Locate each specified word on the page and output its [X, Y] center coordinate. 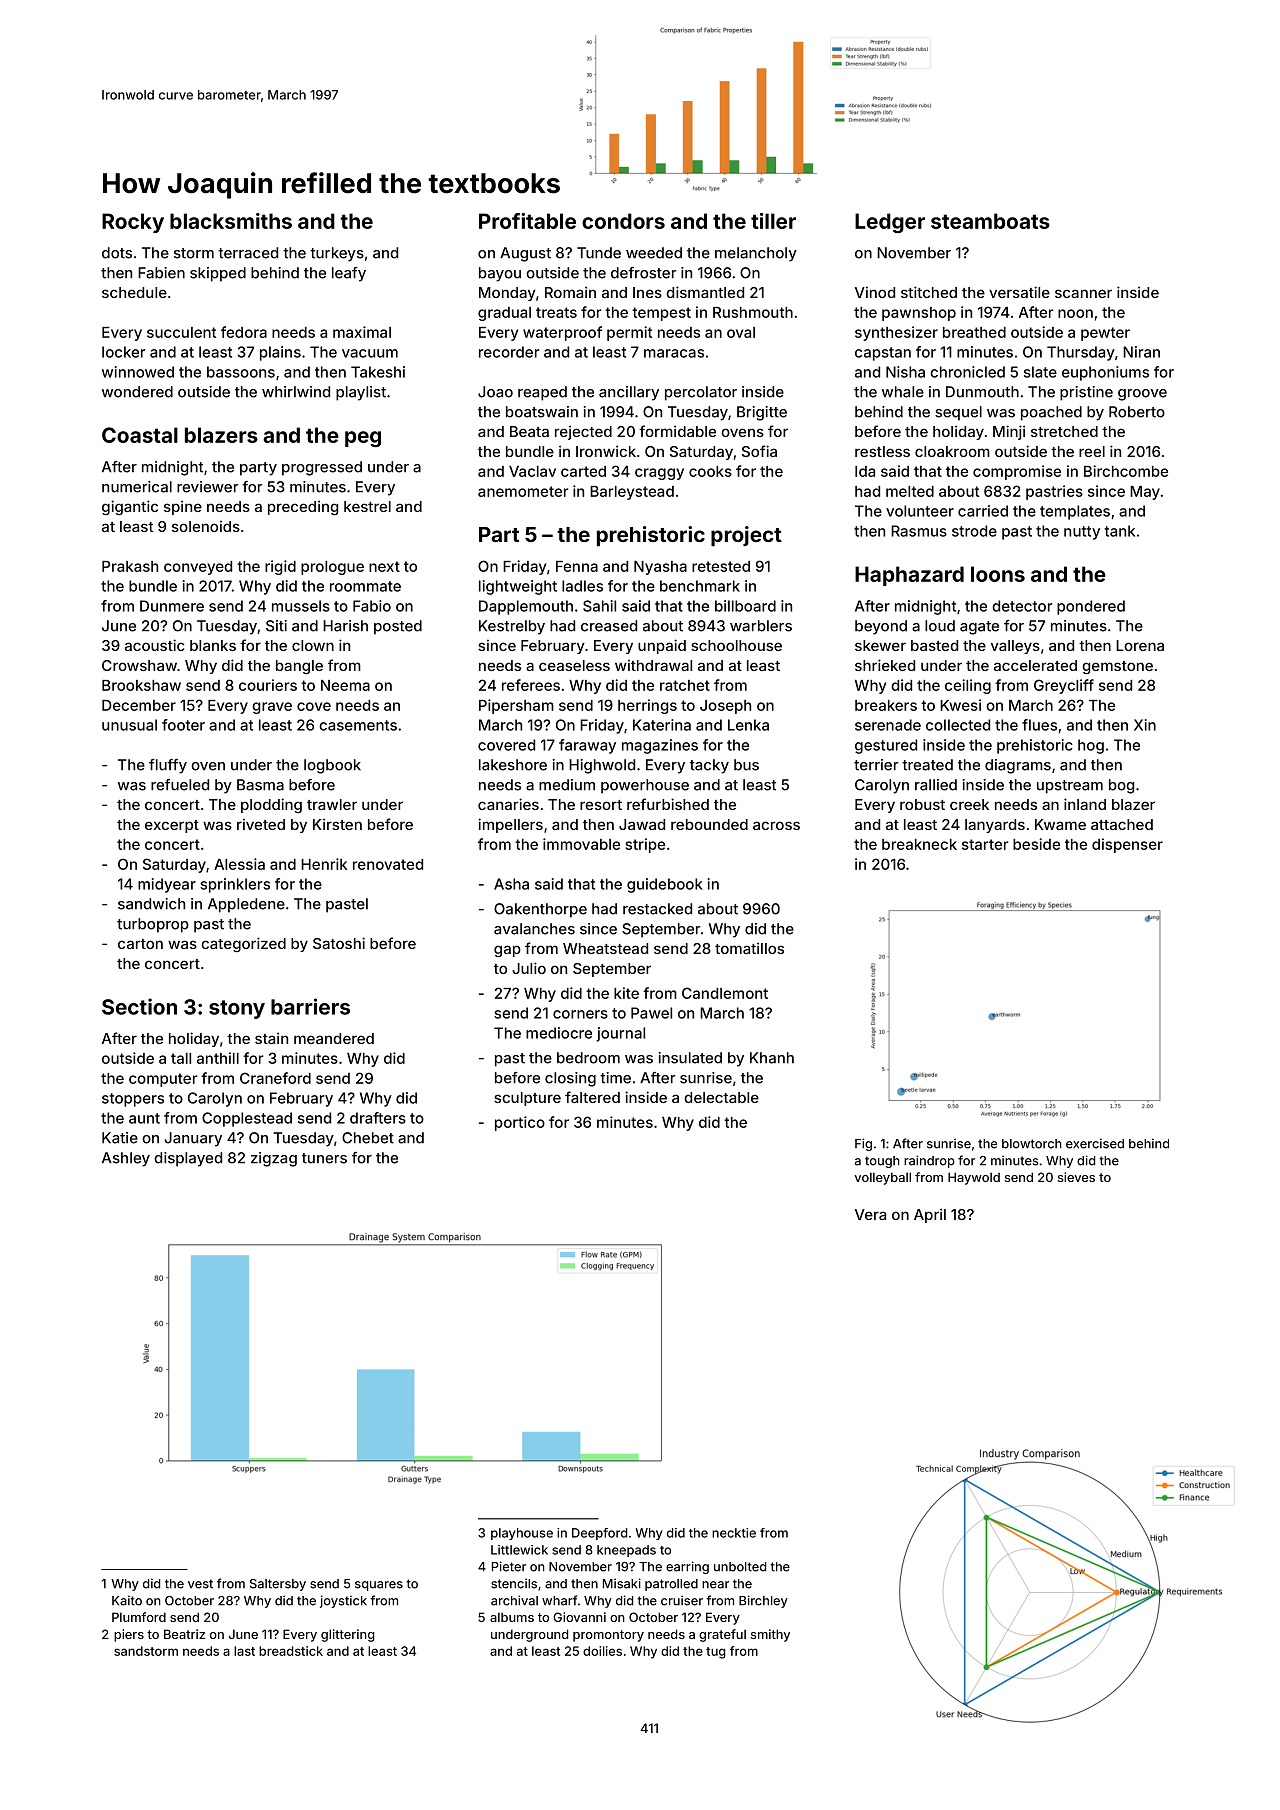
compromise [1017, 472]
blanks [213, 645]
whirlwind [296, 392]
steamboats [990, 221]
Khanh [772, 1058]
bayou [500, 274]
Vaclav [532, 471]
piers [129, 1635]
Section [139, 1006]
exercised [1095, 1143]
